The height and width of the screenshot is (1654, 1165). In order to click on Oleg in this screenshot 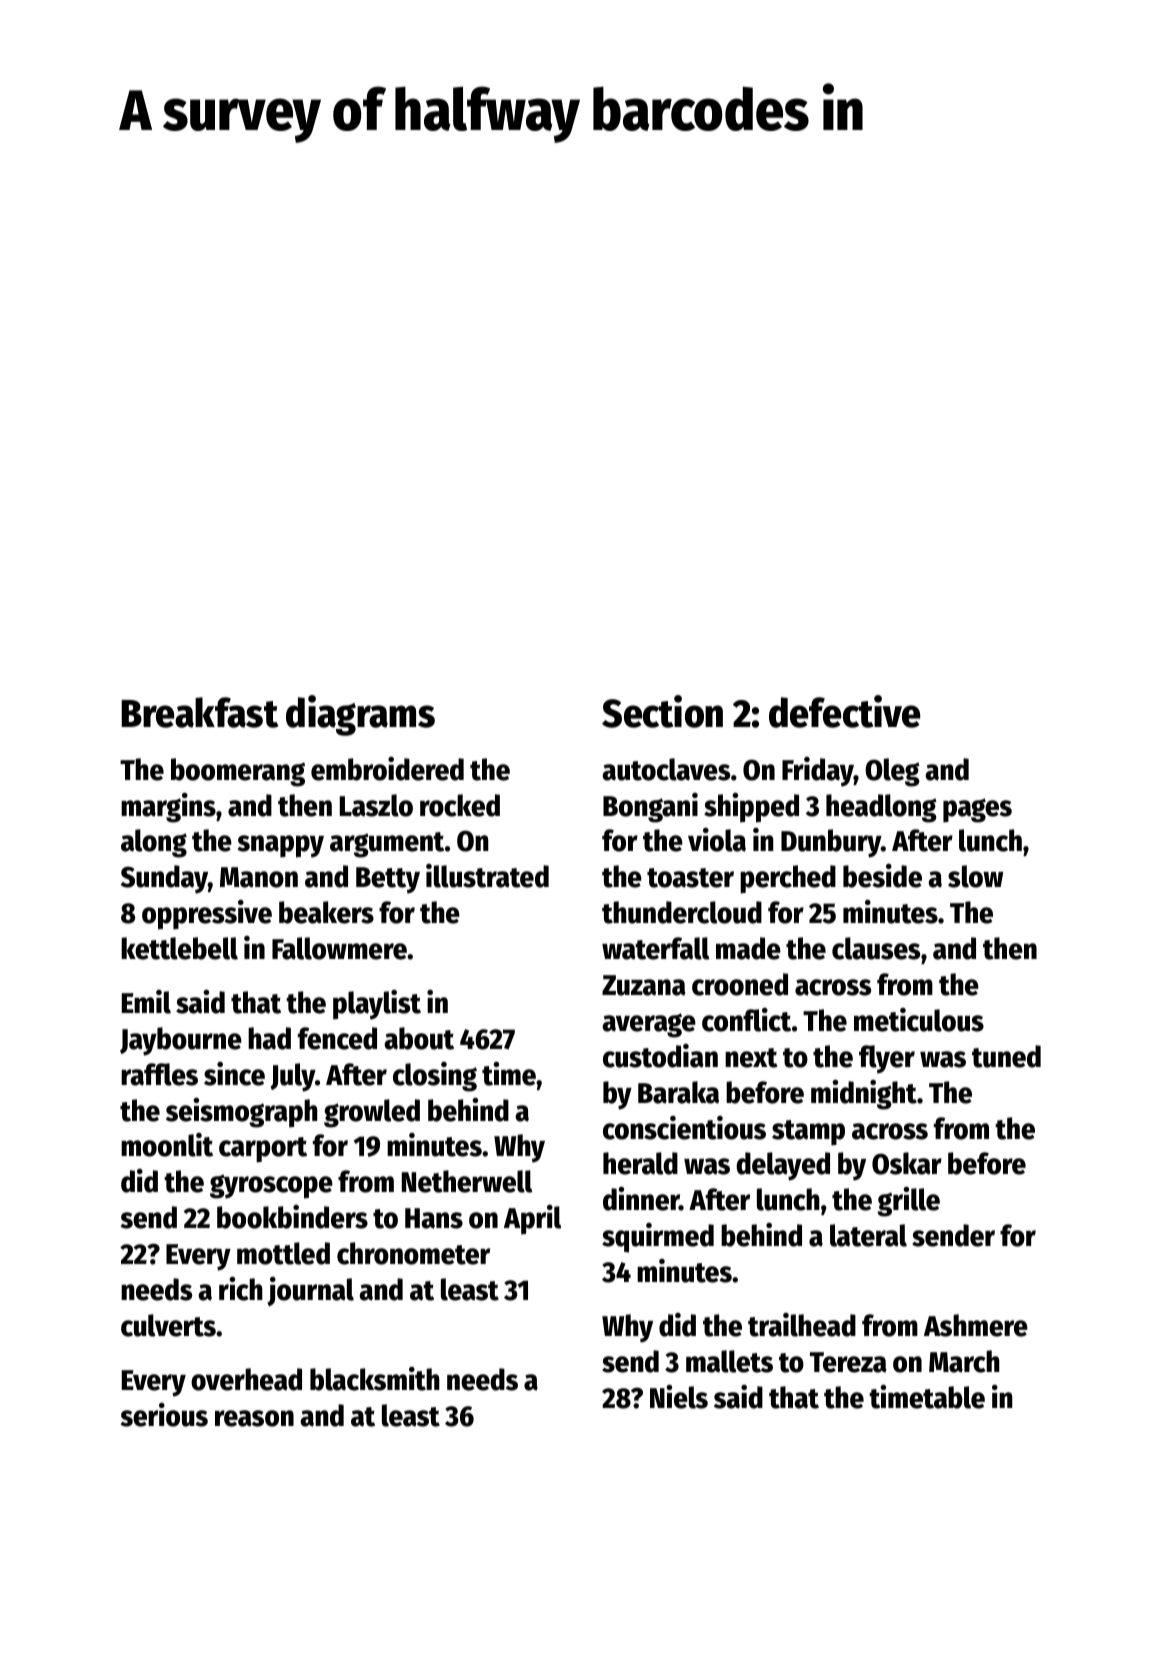, I will do `click(892, 772)`.
